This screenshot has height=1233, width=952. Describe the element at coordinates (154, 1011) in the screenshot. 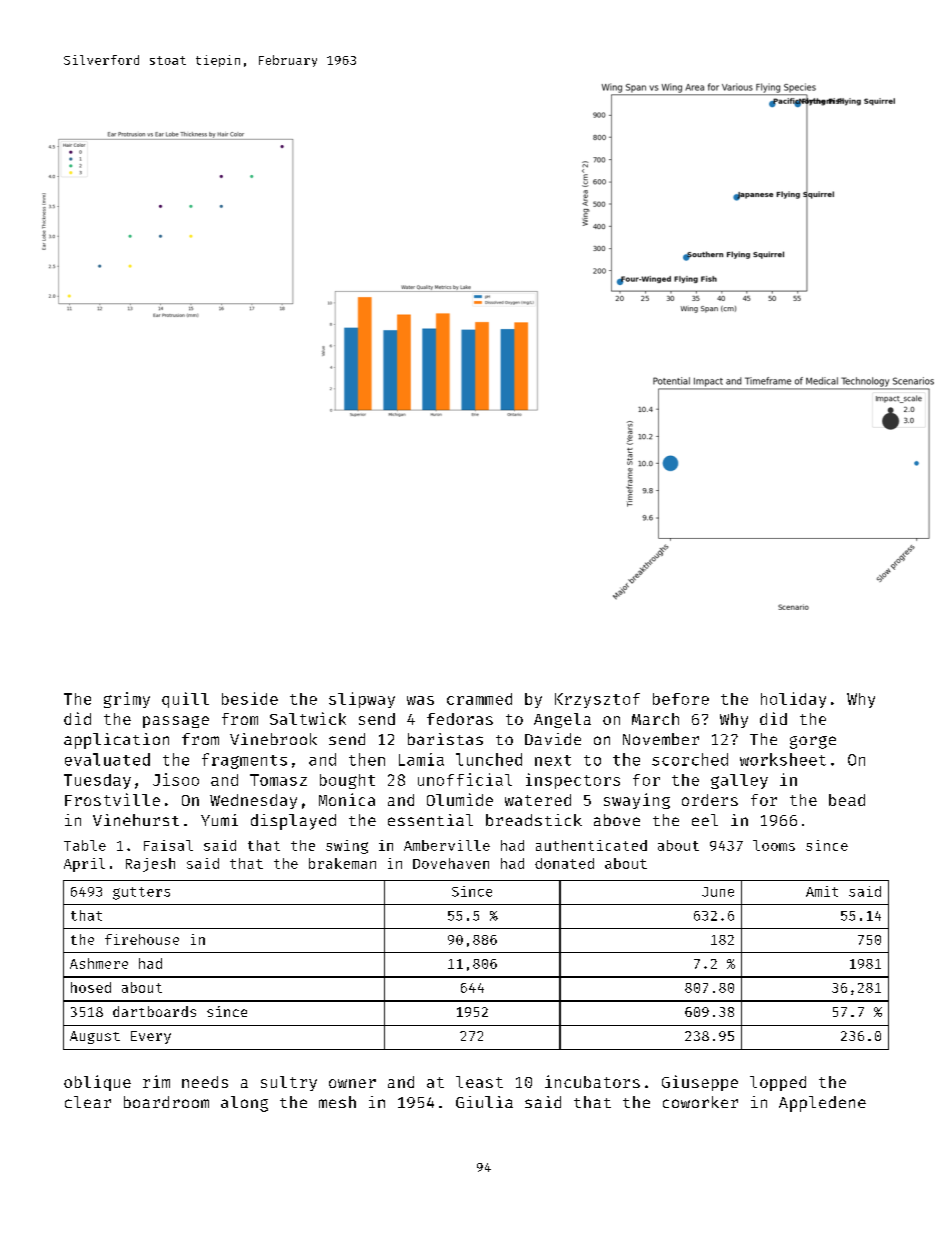

I see `dartboards` at that location.
